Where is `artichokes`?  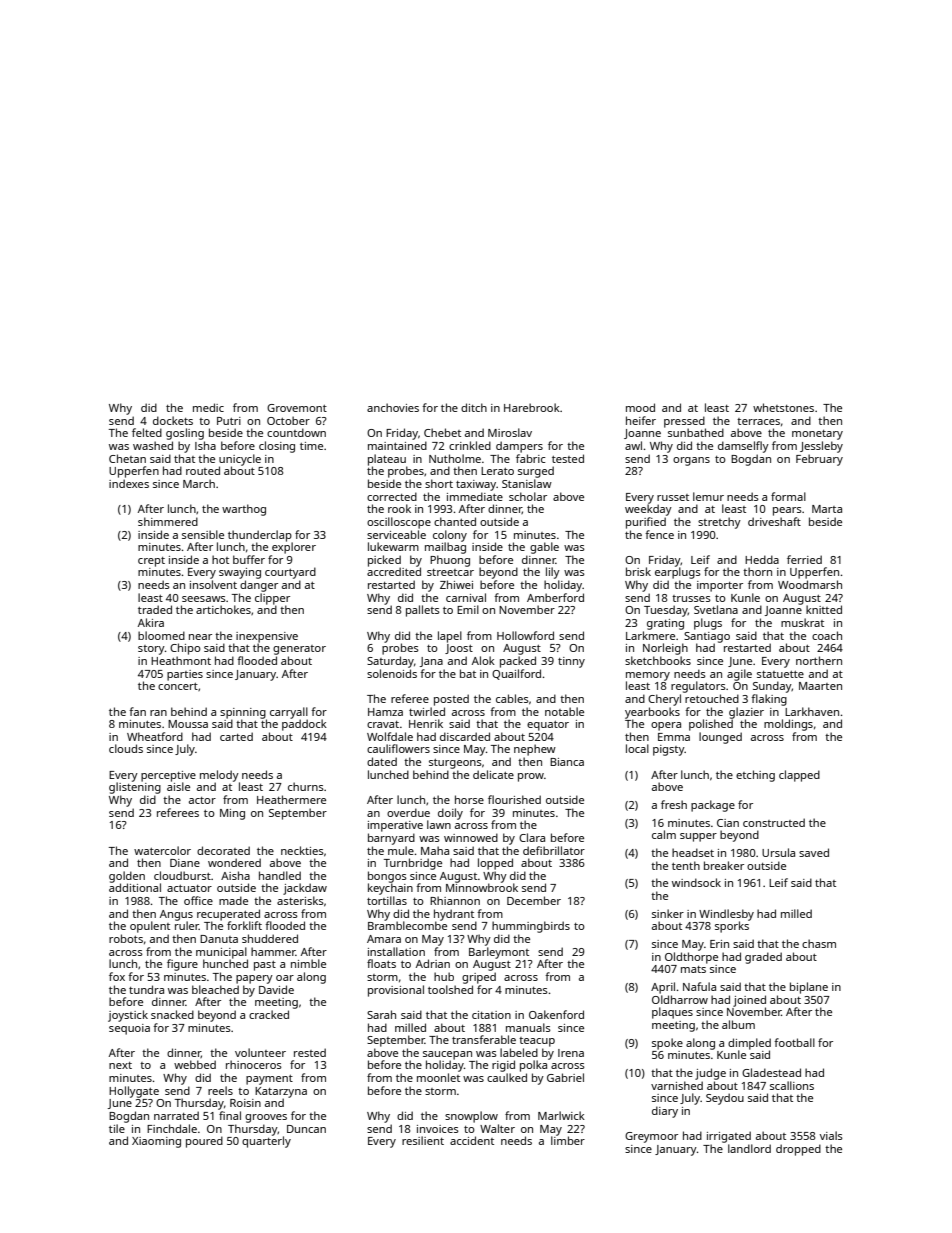 artichokes is located at coordinates (223, 609).
